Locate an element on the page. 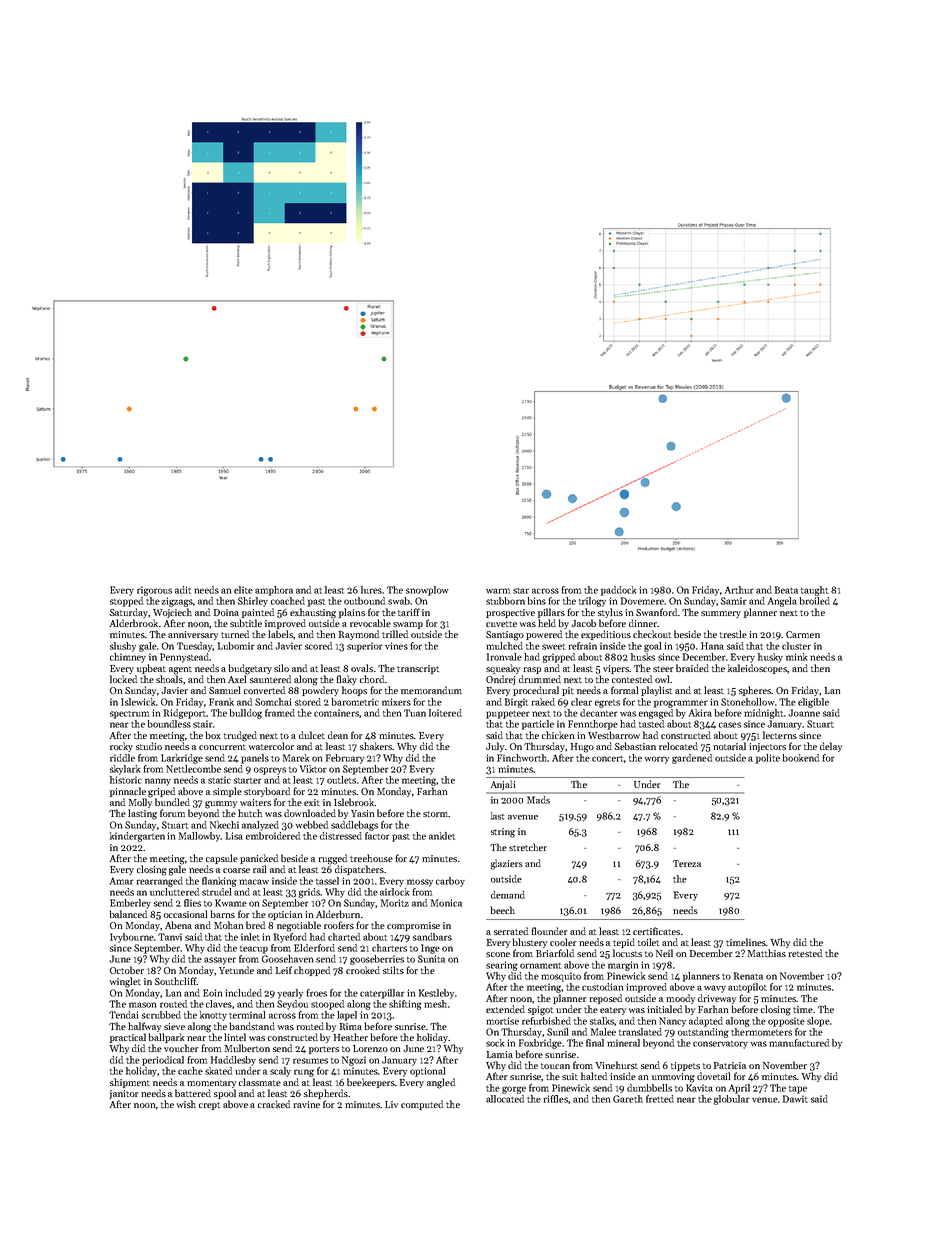  sieve is located at coordinates (174, 1026).
